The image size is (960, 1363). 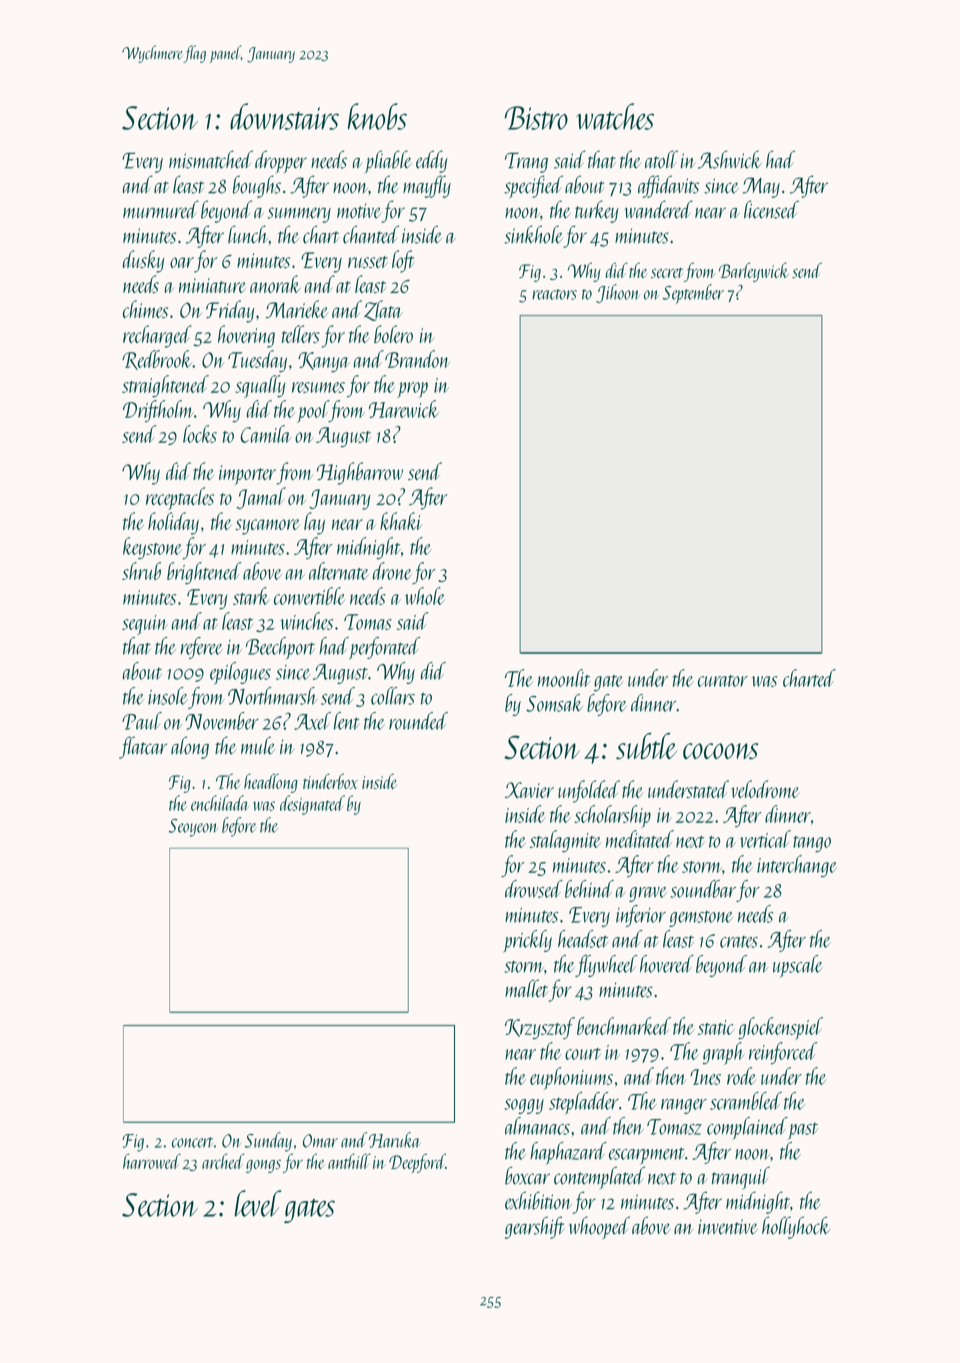 I want to click on mismatched, so click(x=211, y=159).
